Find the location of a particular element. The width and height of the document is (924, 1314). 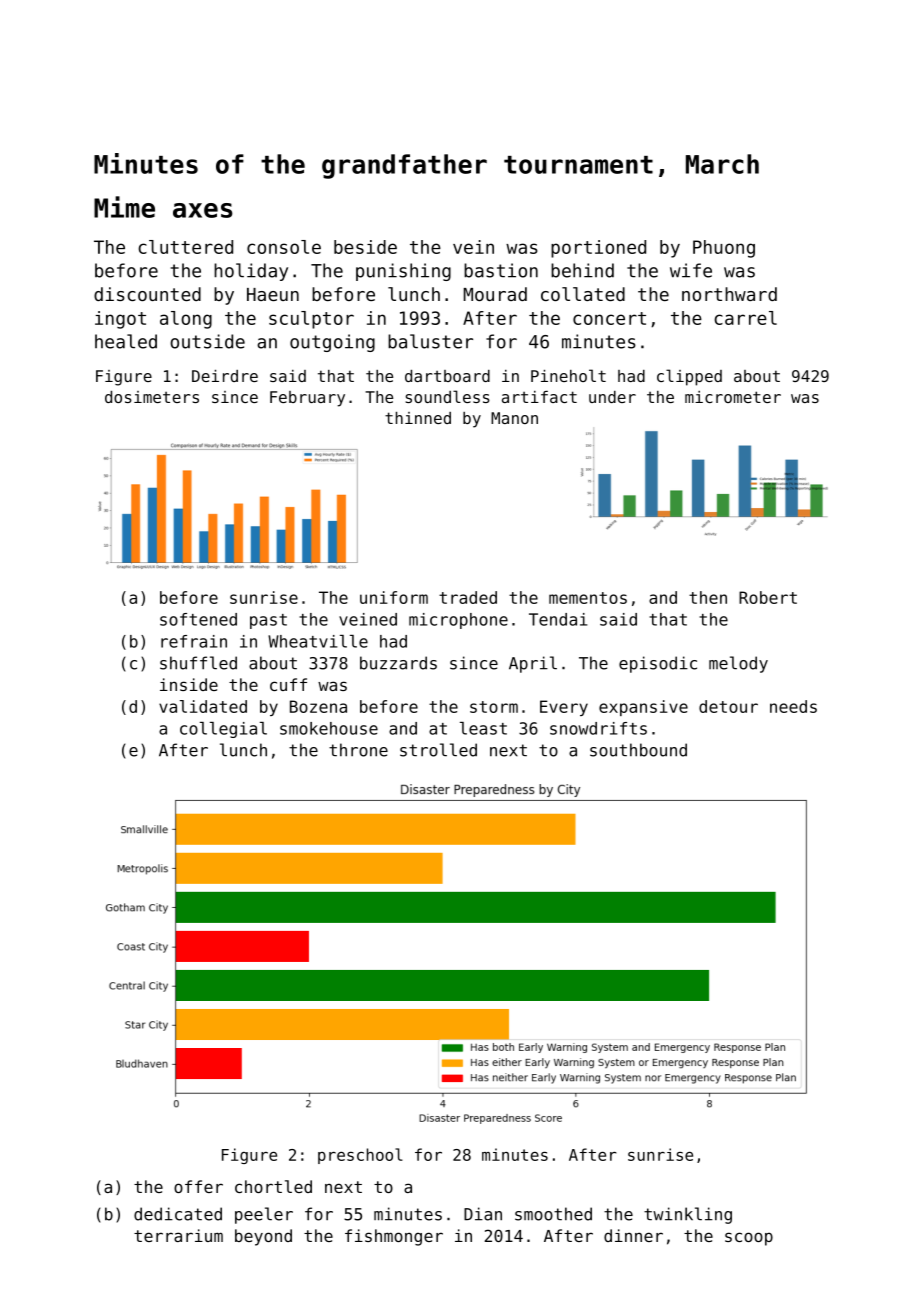

dosimeters is located at coordinates (152, 397).
